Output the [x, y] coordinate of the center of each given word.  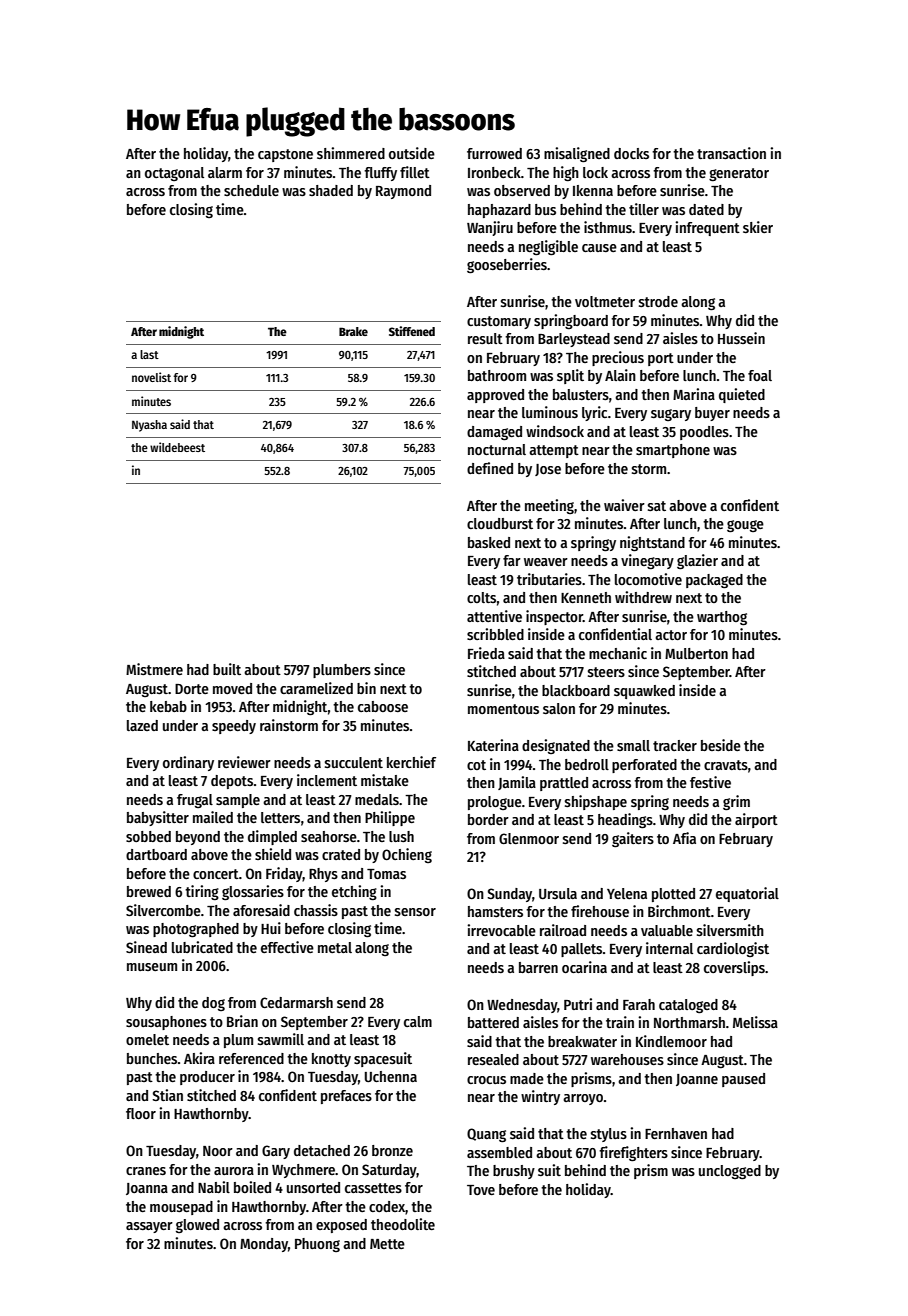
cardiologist [733, 949]
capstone [285, 155]
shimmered [351, 153]
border [488, 819]
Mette [387, 1244]
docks [631, 153]
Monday [264, 1245]
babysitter [158, 818]
